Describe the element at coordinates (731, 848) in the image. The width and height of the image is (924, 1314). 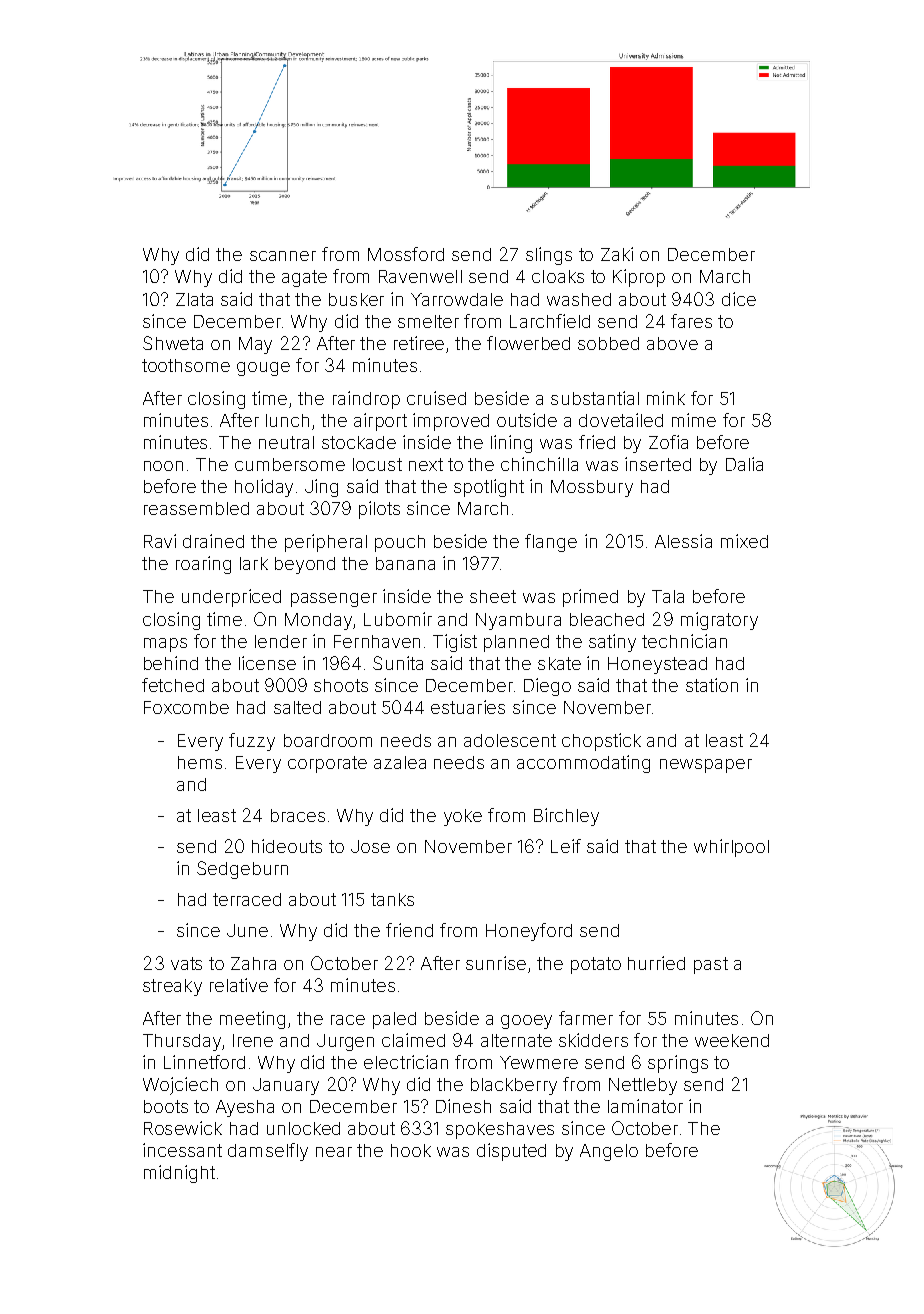
I see `whirlpool` at that location.
